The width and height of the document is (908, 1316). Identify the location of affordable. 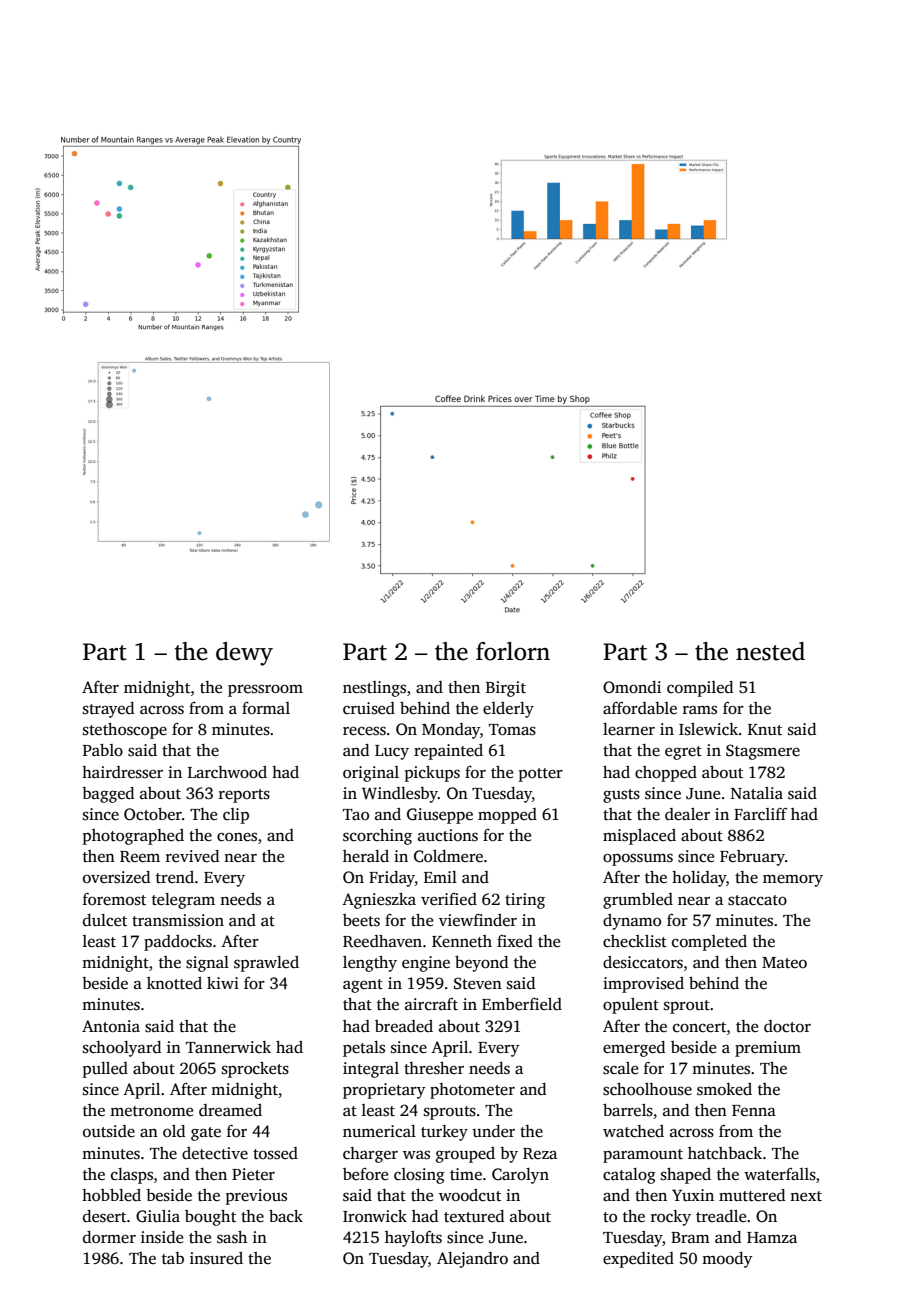
(640, 708).
